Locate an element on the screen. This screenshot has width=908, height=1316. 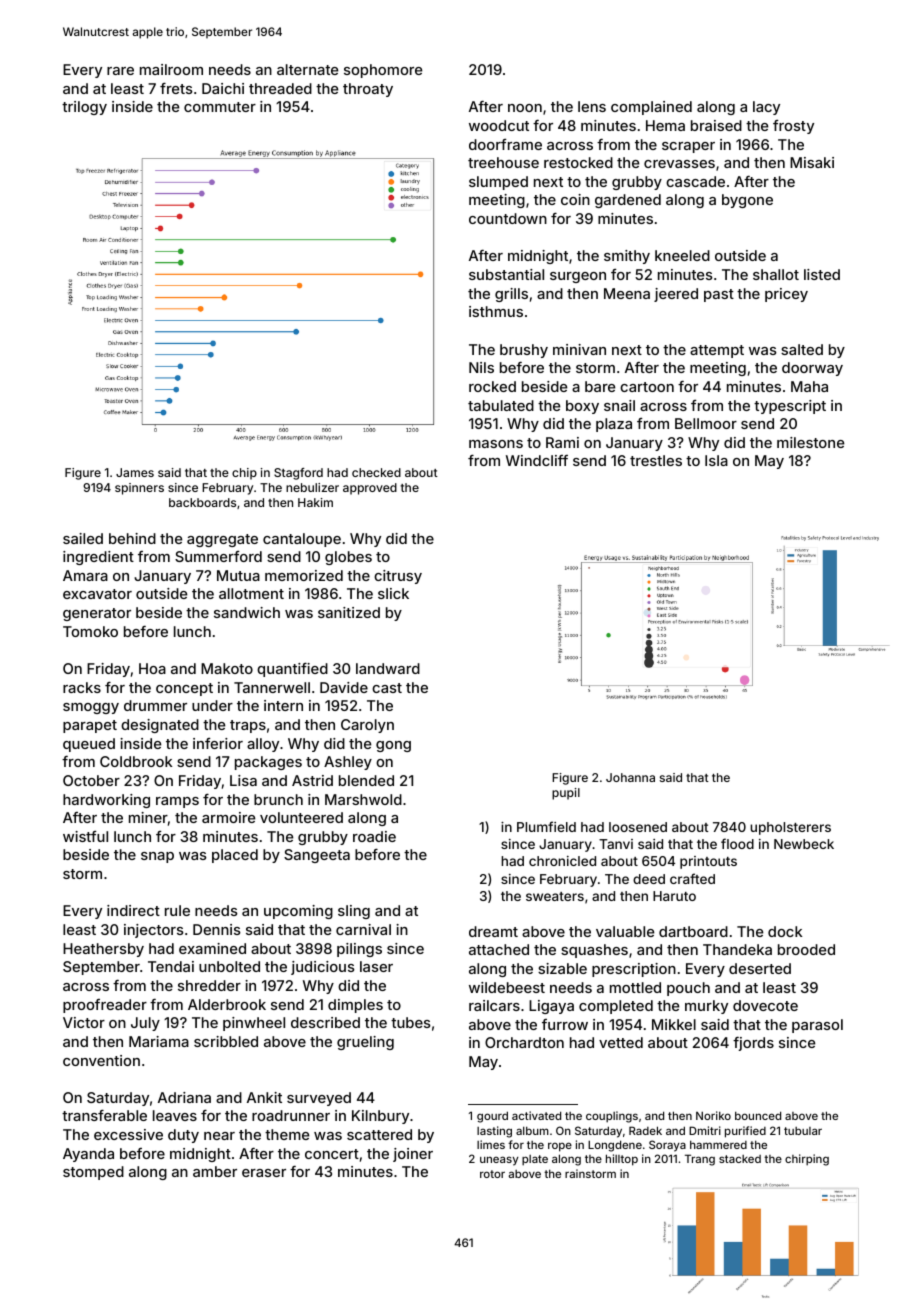
loosened is located at coordinates (638, 827).
